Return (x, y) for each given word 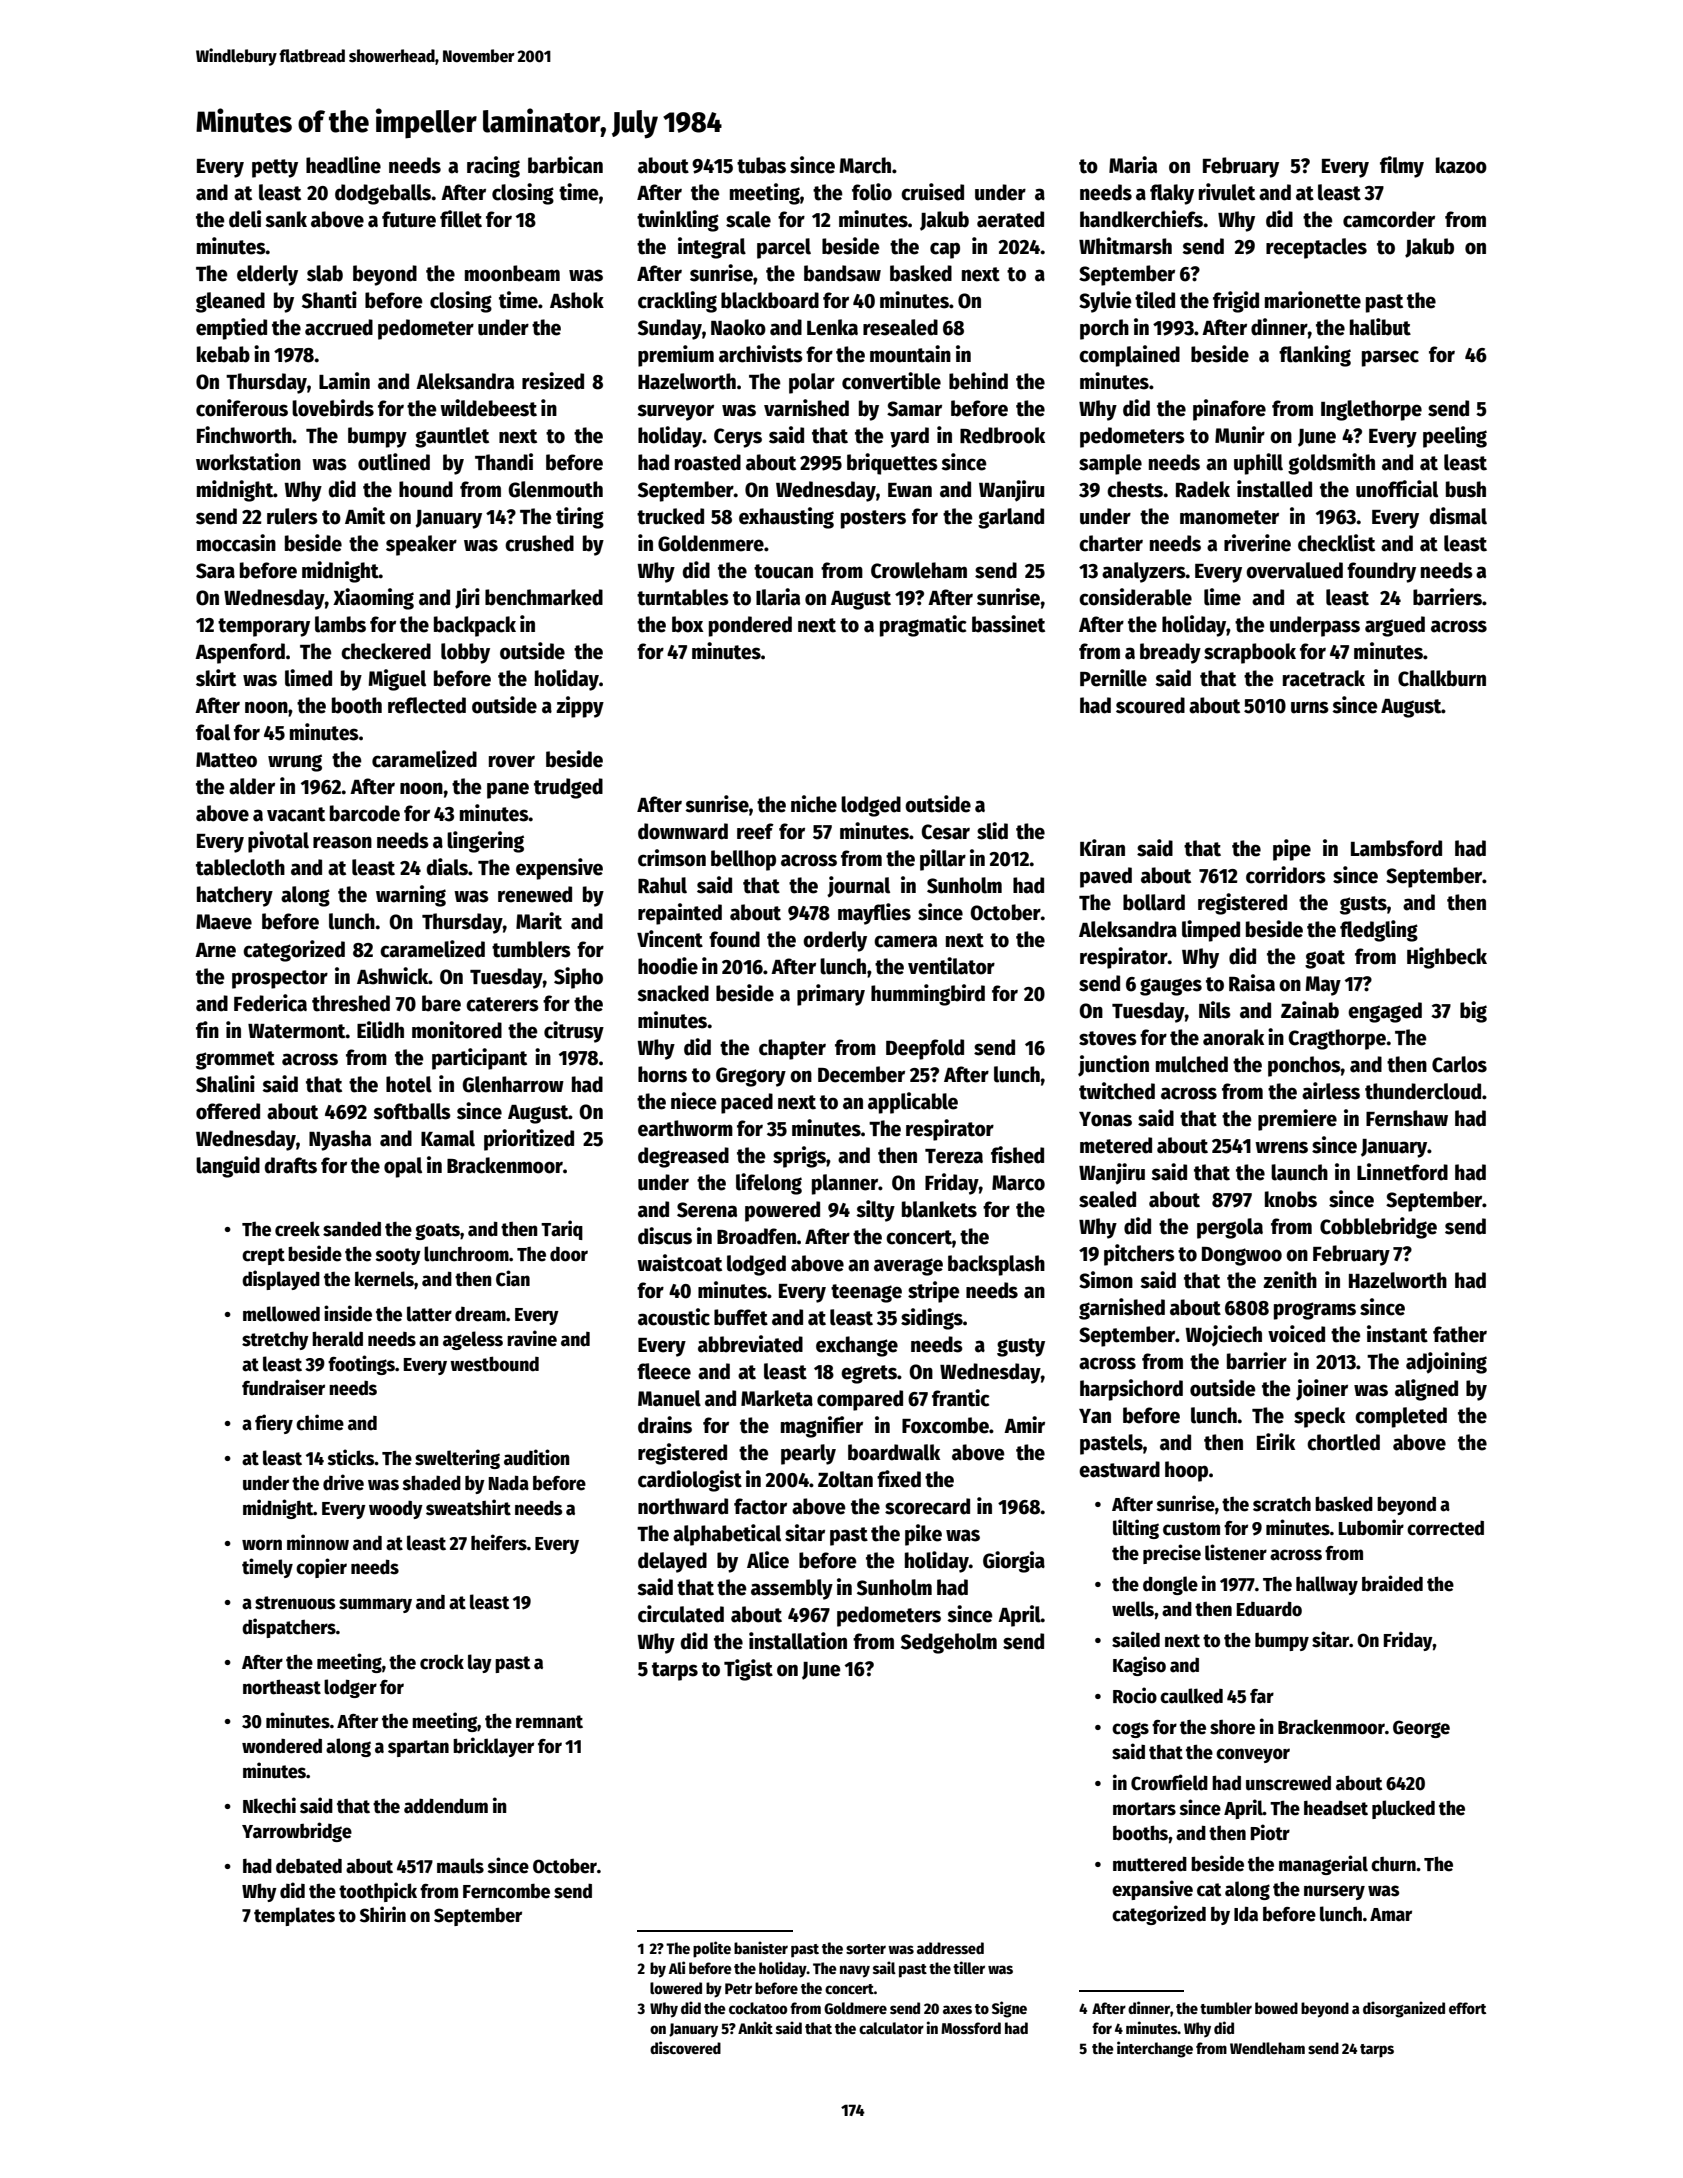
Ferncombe (506, 1891)
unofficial (1397, 489)
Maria (1133, 165)
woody (396, 1509)
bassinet (1008, 624)
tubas (761, 165)
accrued (339, 327)
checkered (386, 651)
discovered (685, 2047)
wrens (1281, 1147)
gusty (1021, 1347)
